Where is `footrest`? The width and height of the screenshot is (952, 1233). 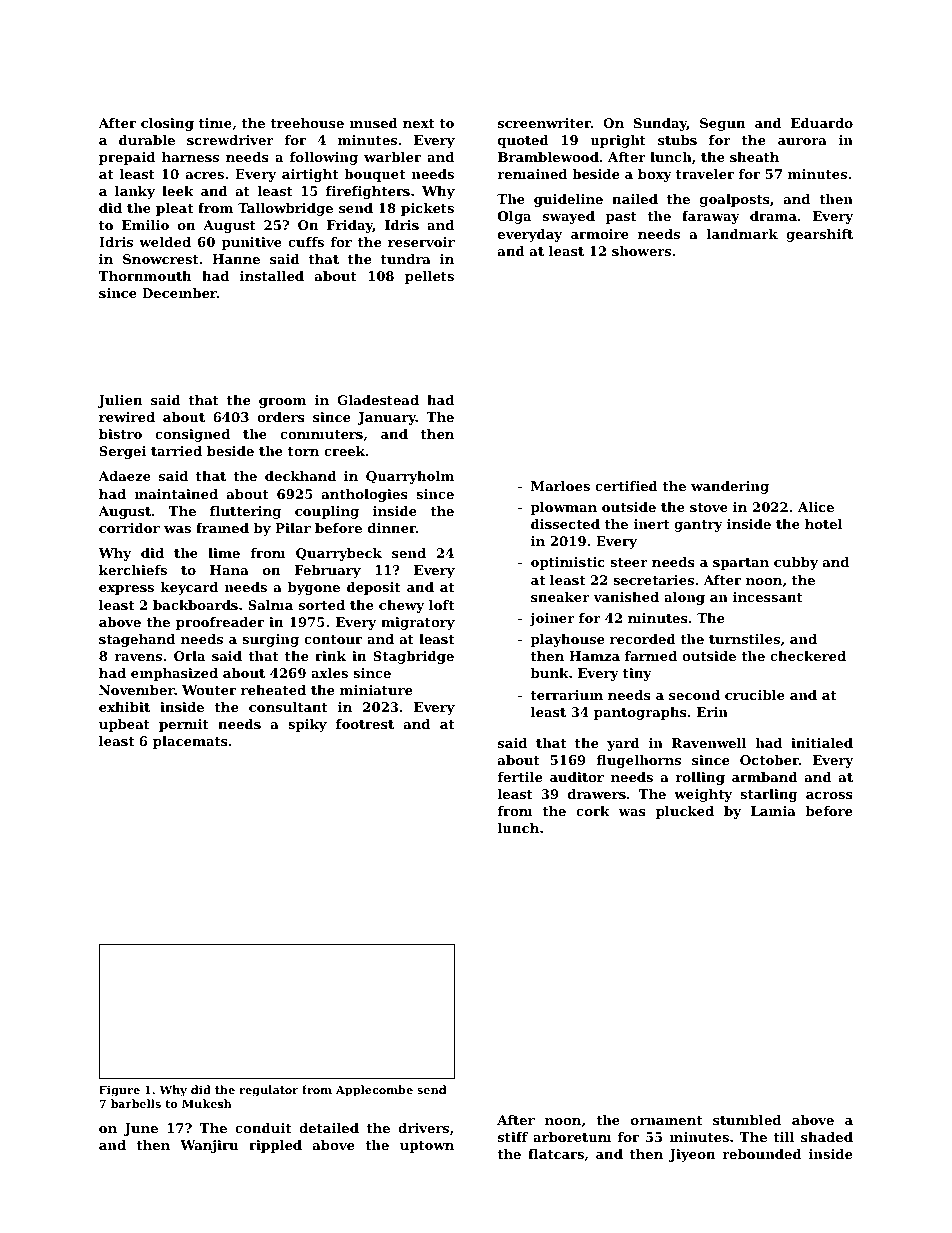
footrest is located at coordinates (365, 724).
